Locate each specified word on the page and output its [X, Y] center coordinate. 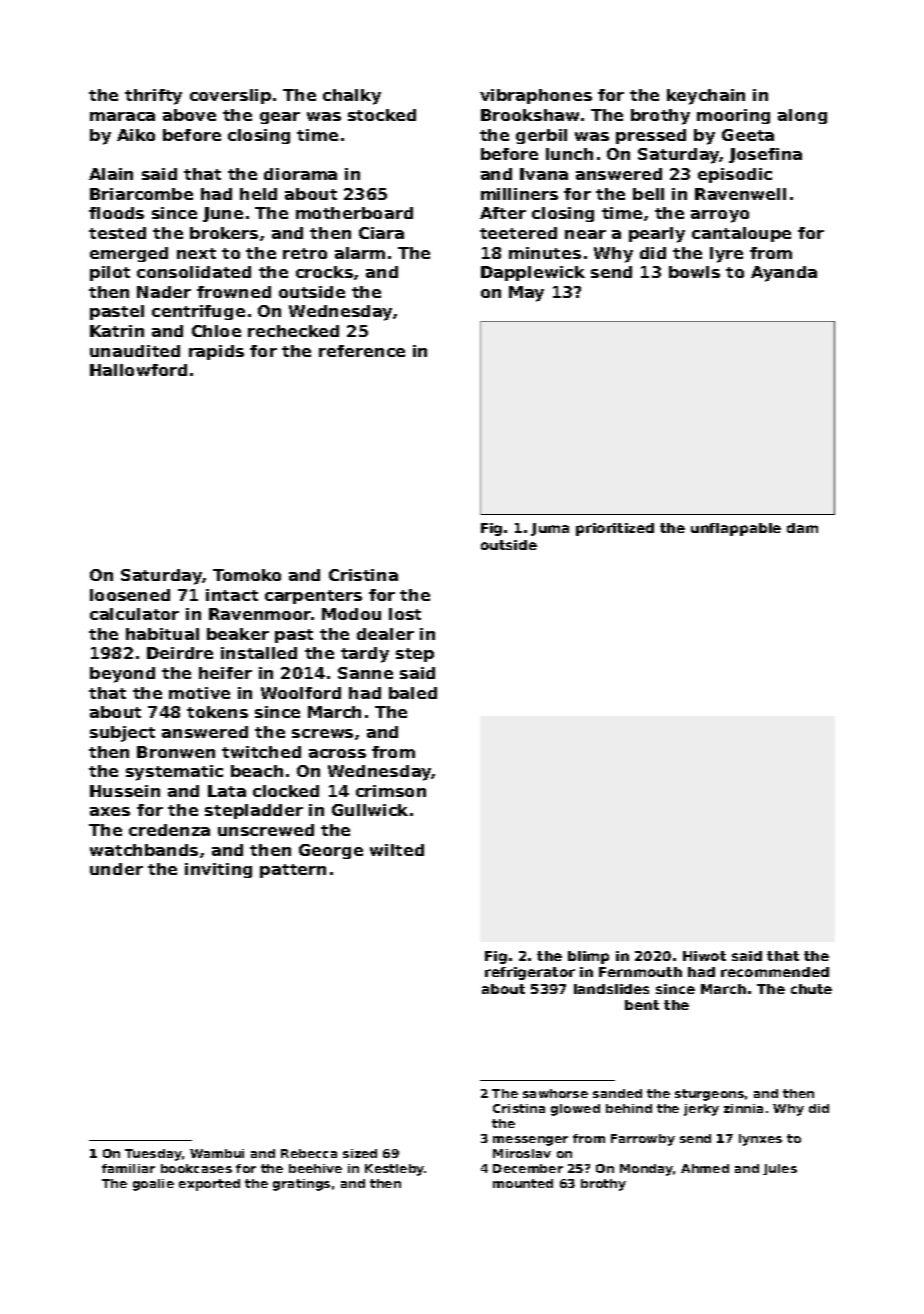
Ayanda [784, 274]
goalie [153, 1185]
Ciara [381, 233]
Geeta [748, 135]
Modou [351, 614]
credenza [169, 830]
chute [811, 989]
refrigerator [530, 973]
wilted [397, 850]
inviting [218, 870]
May [526, 294]
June [223, 214]
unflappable [736, 529]
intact [232, 595]
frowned [234, 292]
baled [413, 693]
